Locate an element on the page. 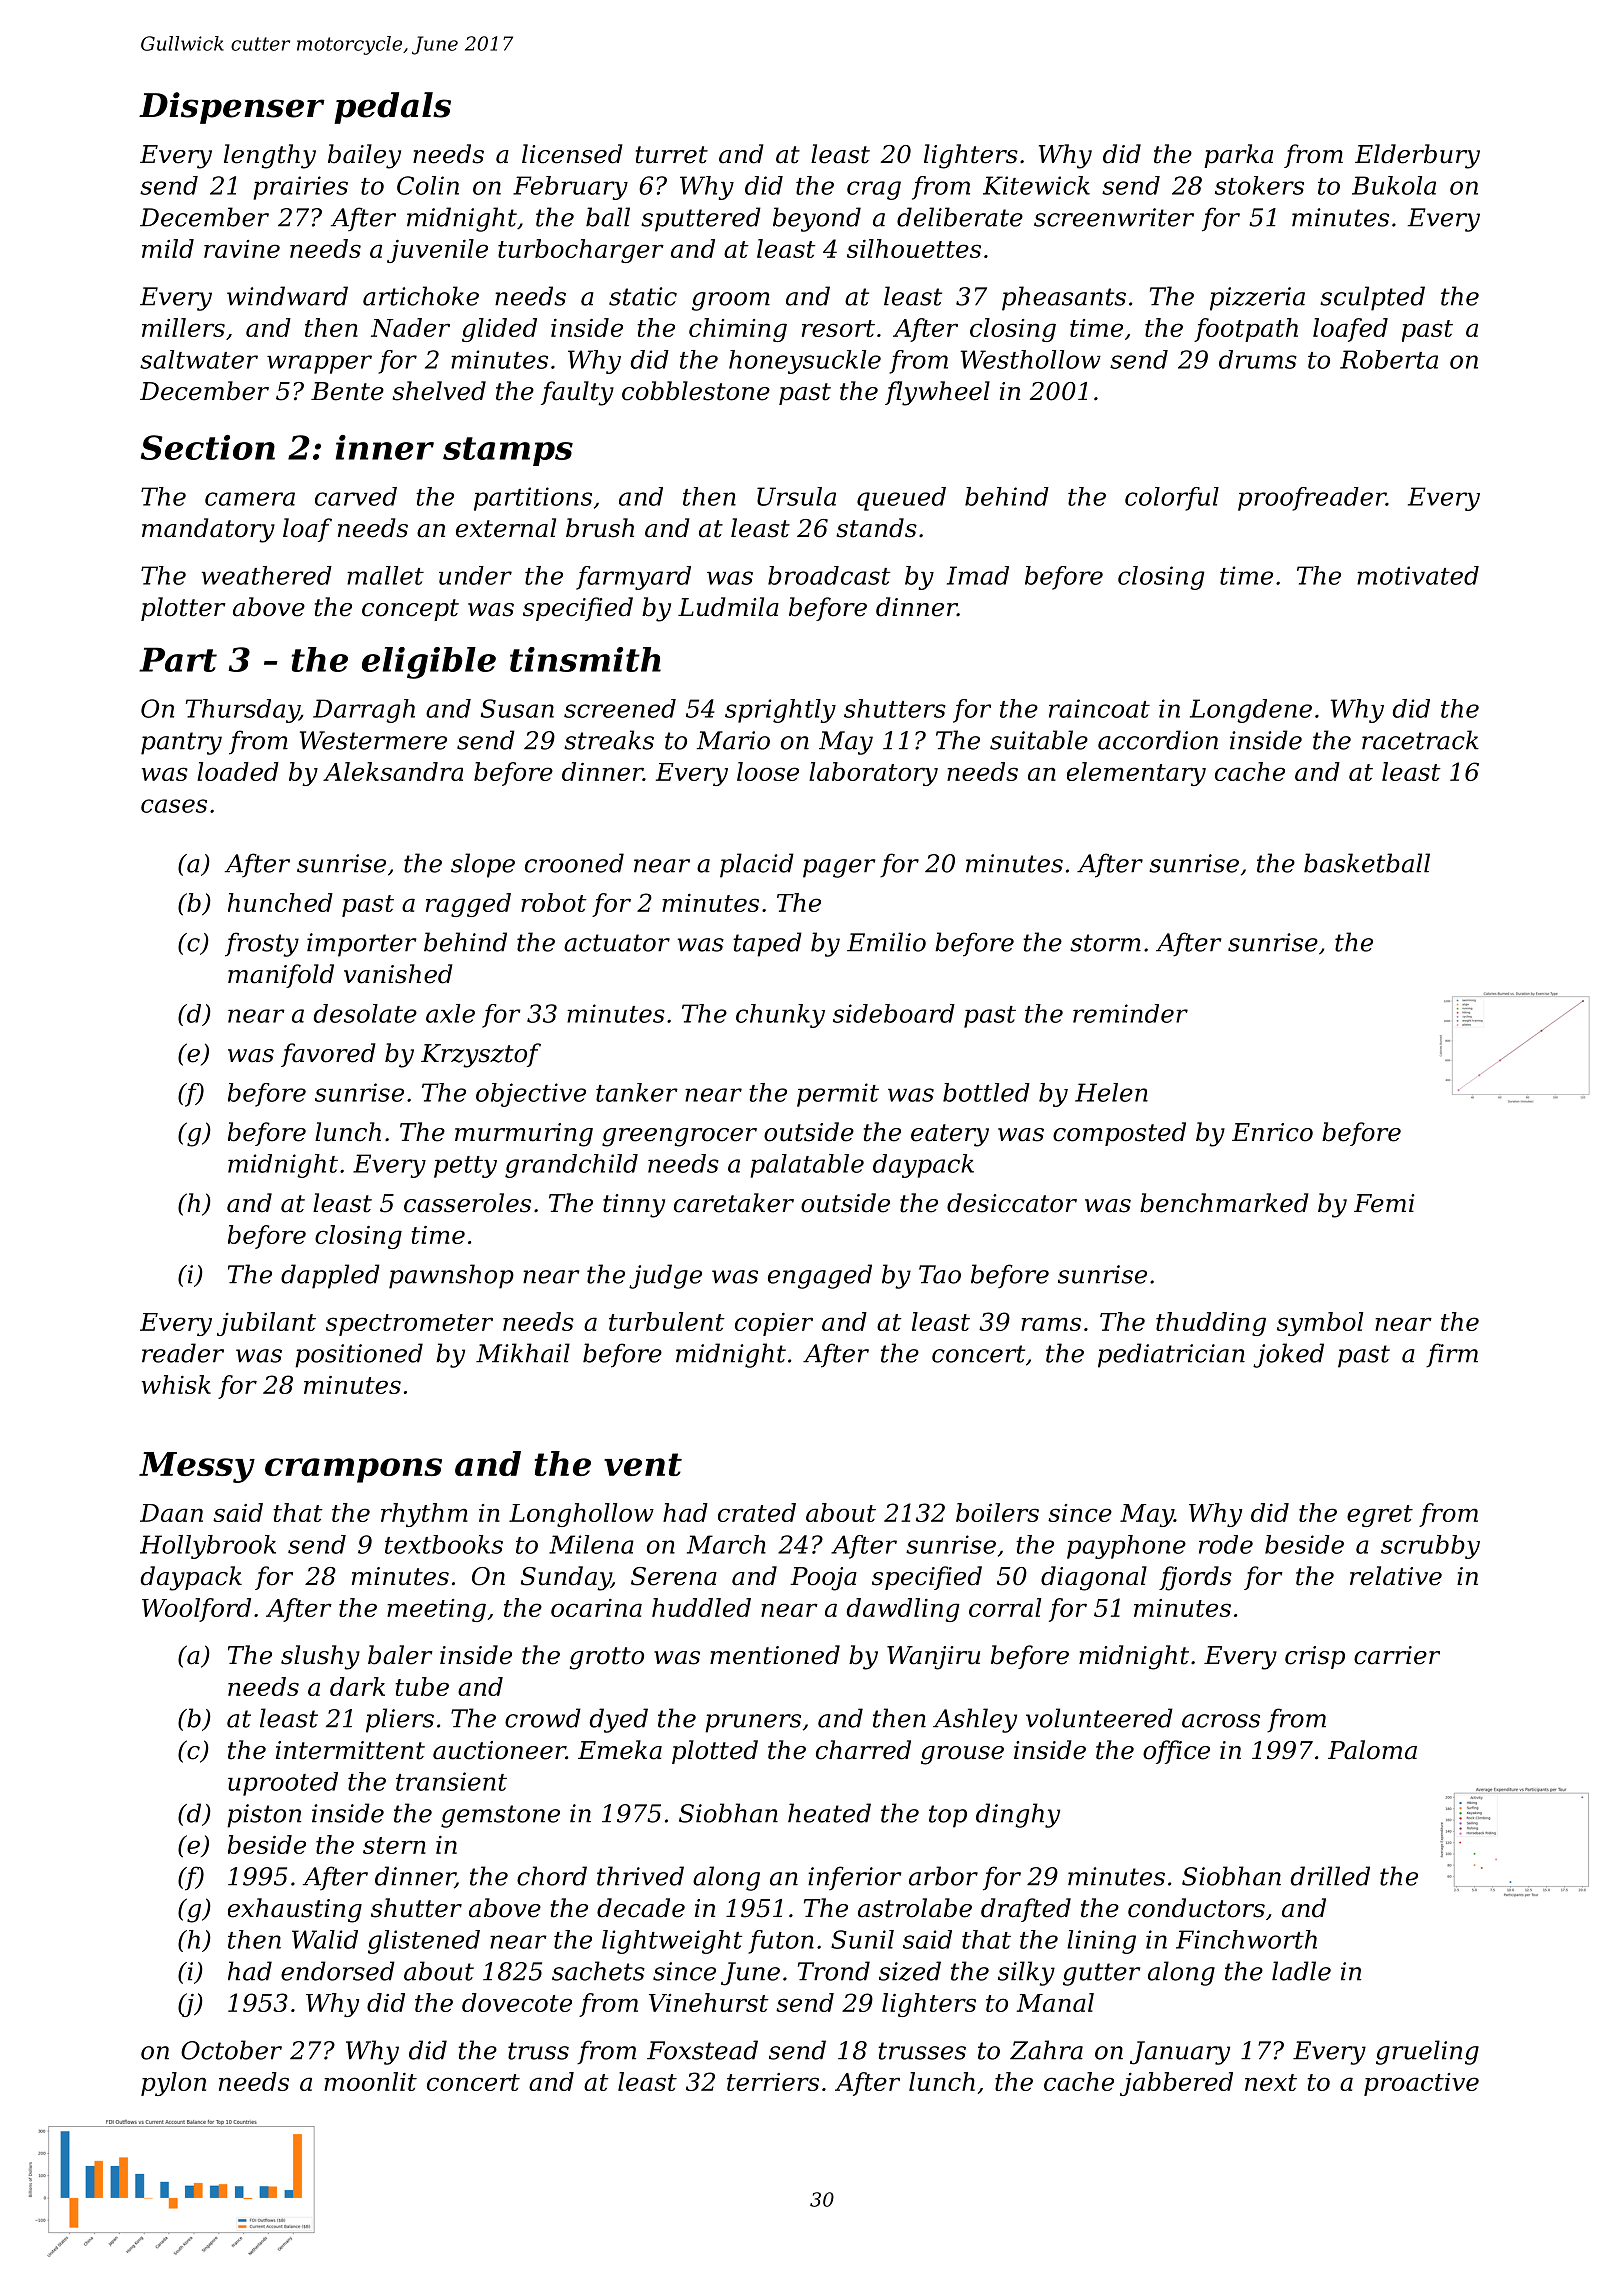 Image resolution: width=1620 pixels, height=2292 pixels. licensed is located at coordinates (572, 154).
